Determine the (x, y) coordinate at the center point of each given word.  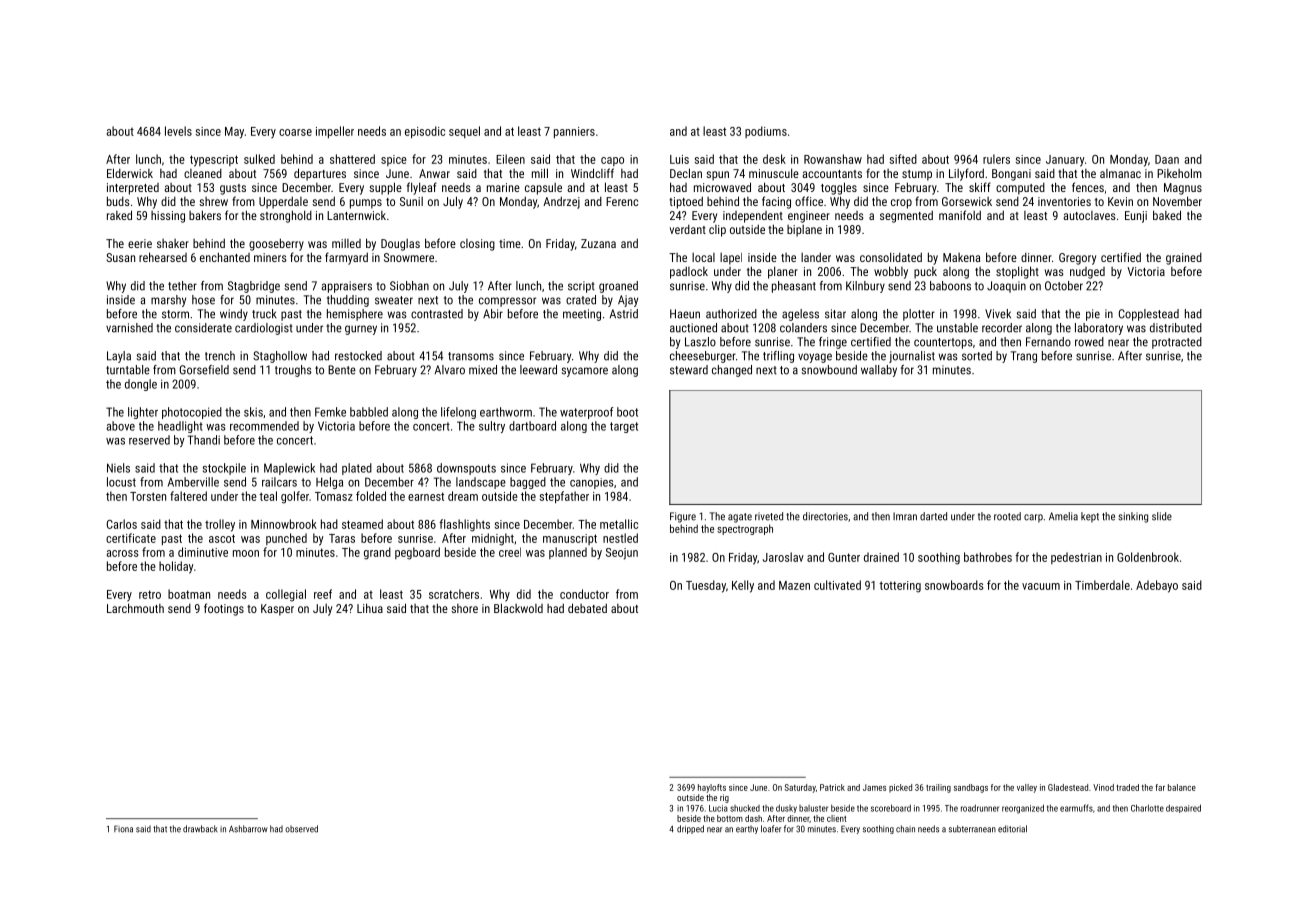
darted (933, 516)
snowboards (954, 585)
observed (301, 829)
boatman (189, 594)
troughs (293, 371)
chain (905, 829)
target (624, 427)
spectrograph (745, 529)
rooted (1007, 516)
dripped (690, 829)
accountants (832, 174)
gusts (233, 189)
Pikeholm (1179, 173)
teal (268, 496)
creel (510, 552)
